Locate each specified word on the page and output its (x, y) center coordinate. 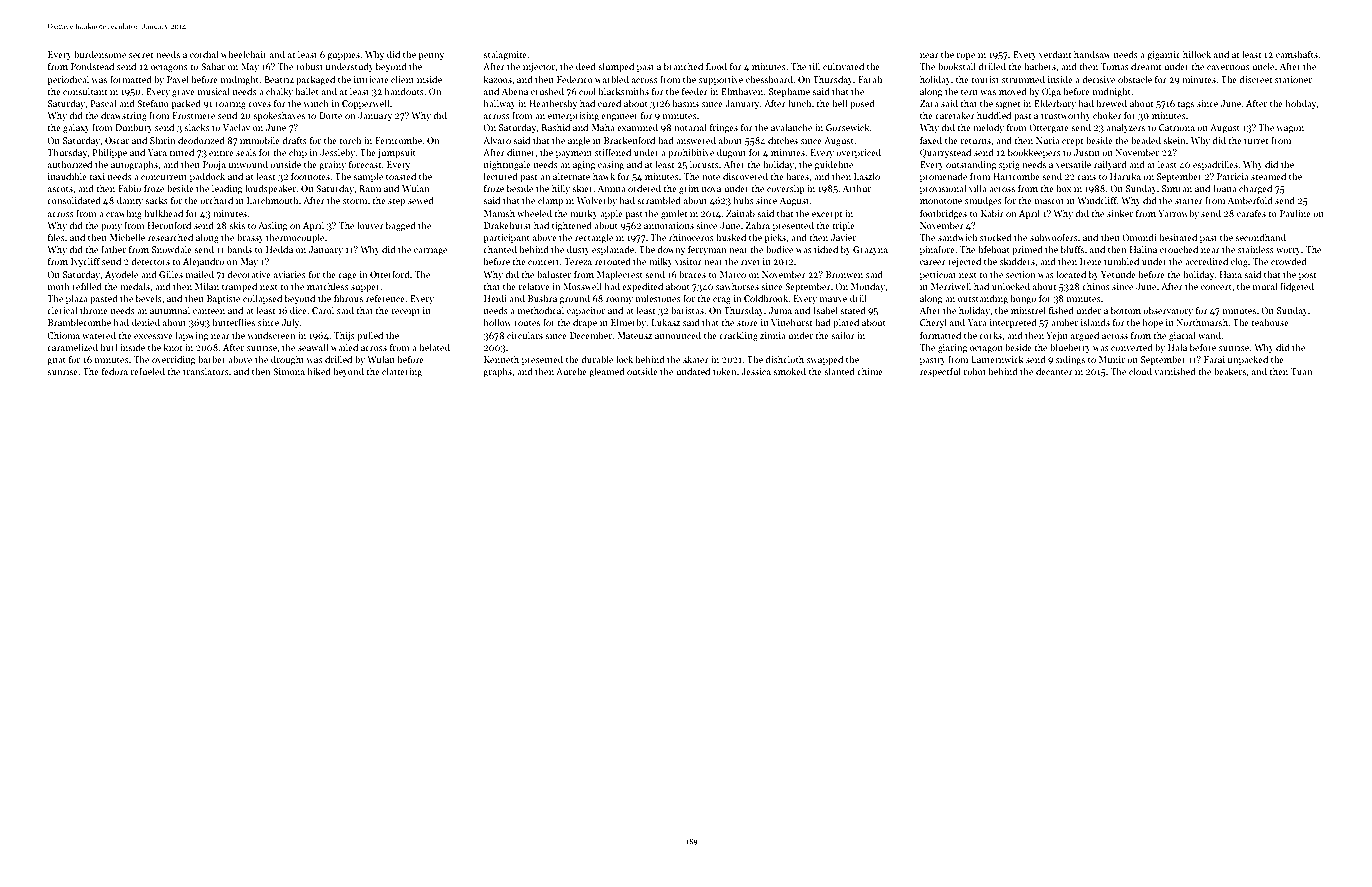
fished (1061, 310)
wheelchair (244, 54)
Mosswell (582, 286)
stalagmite (505, 55)
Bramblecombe (79, 322)
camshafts (1297, 54)
